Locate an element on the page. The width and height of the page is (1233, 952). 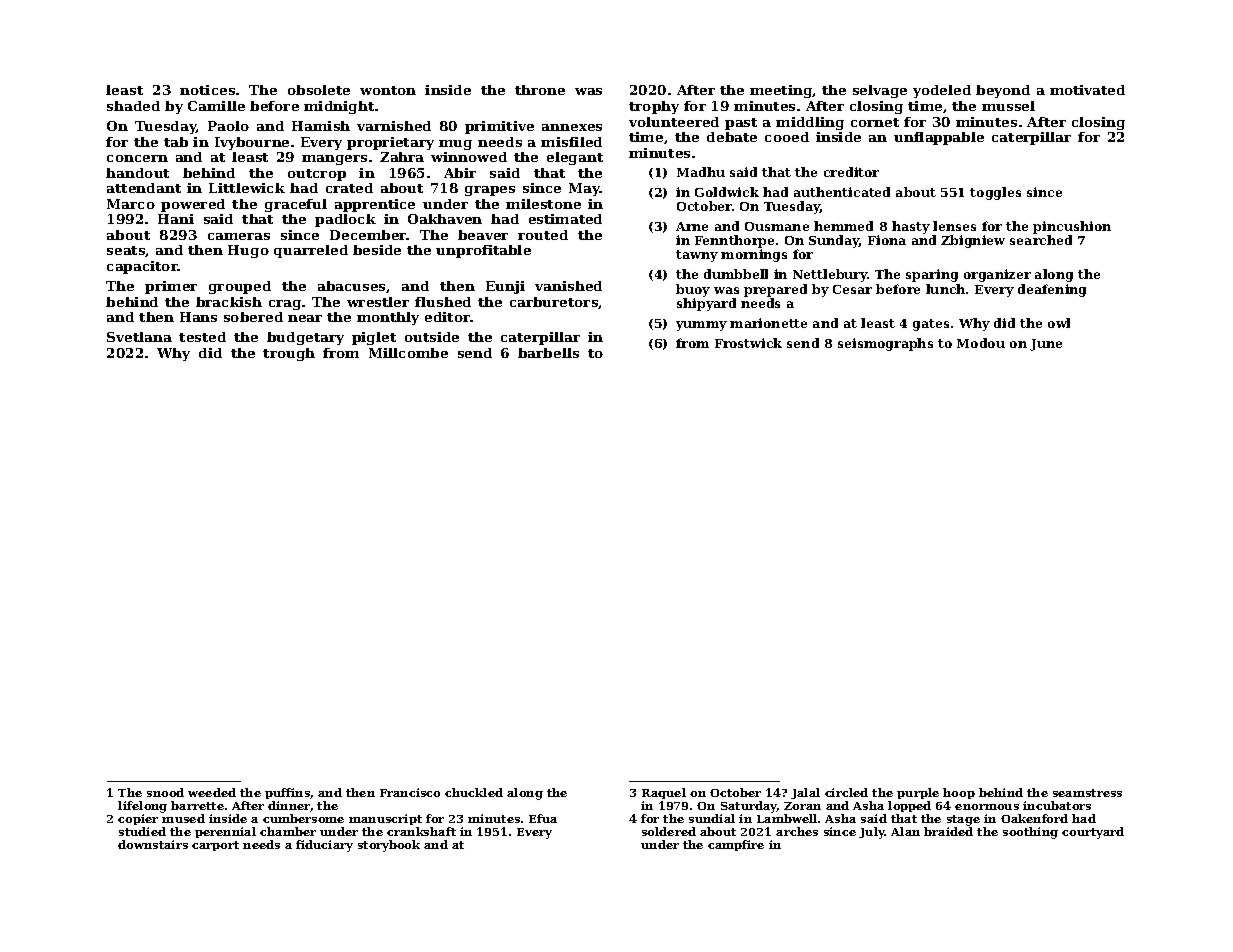
Svetlana is located at coordinates (139, 337).
